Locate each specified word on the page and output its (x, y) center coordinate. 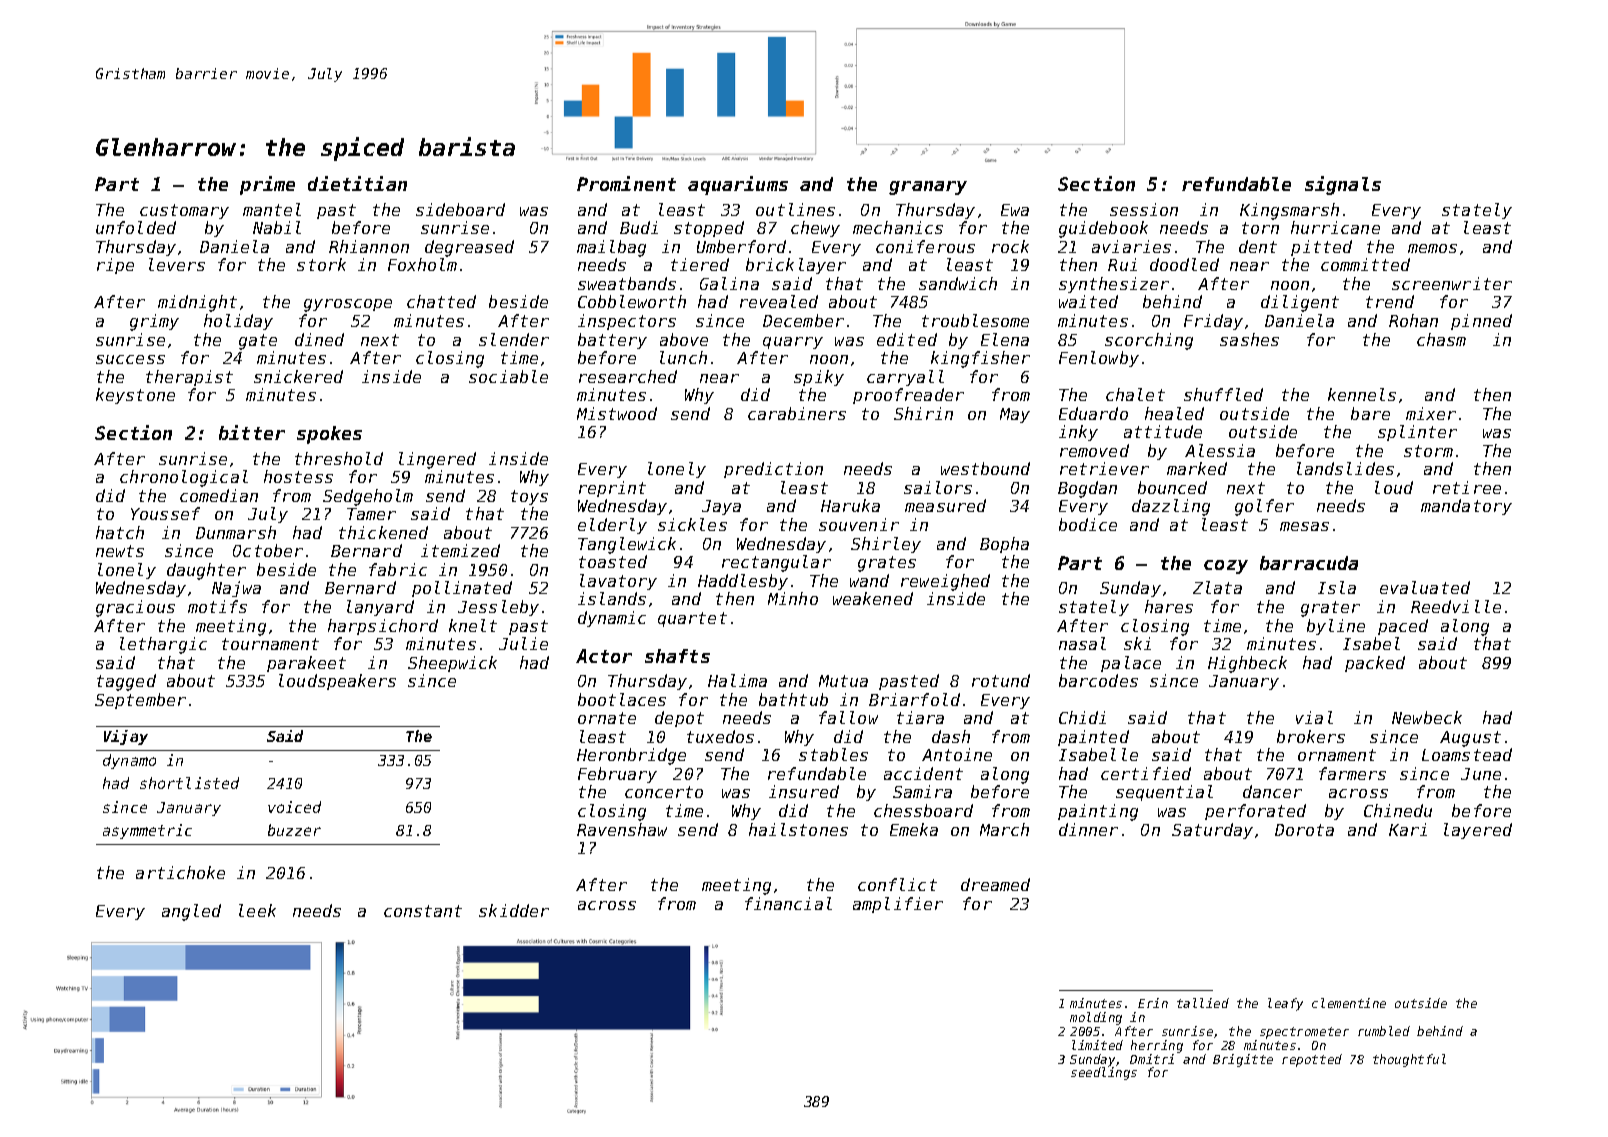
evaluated (1425, 587)
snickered (298, 376)
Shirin (923, 413)
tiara (920, 717)
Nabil (277, 227)
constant (423, 911)
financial (788, 903)
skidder (514, 910)
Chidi (1082, 717)
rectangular (776, 563)
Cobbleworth (632, 301)
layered (1478, 831)
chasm (1441, 339)
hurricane (1335, 227)
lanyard (380, 608)
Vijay (126, 737)
